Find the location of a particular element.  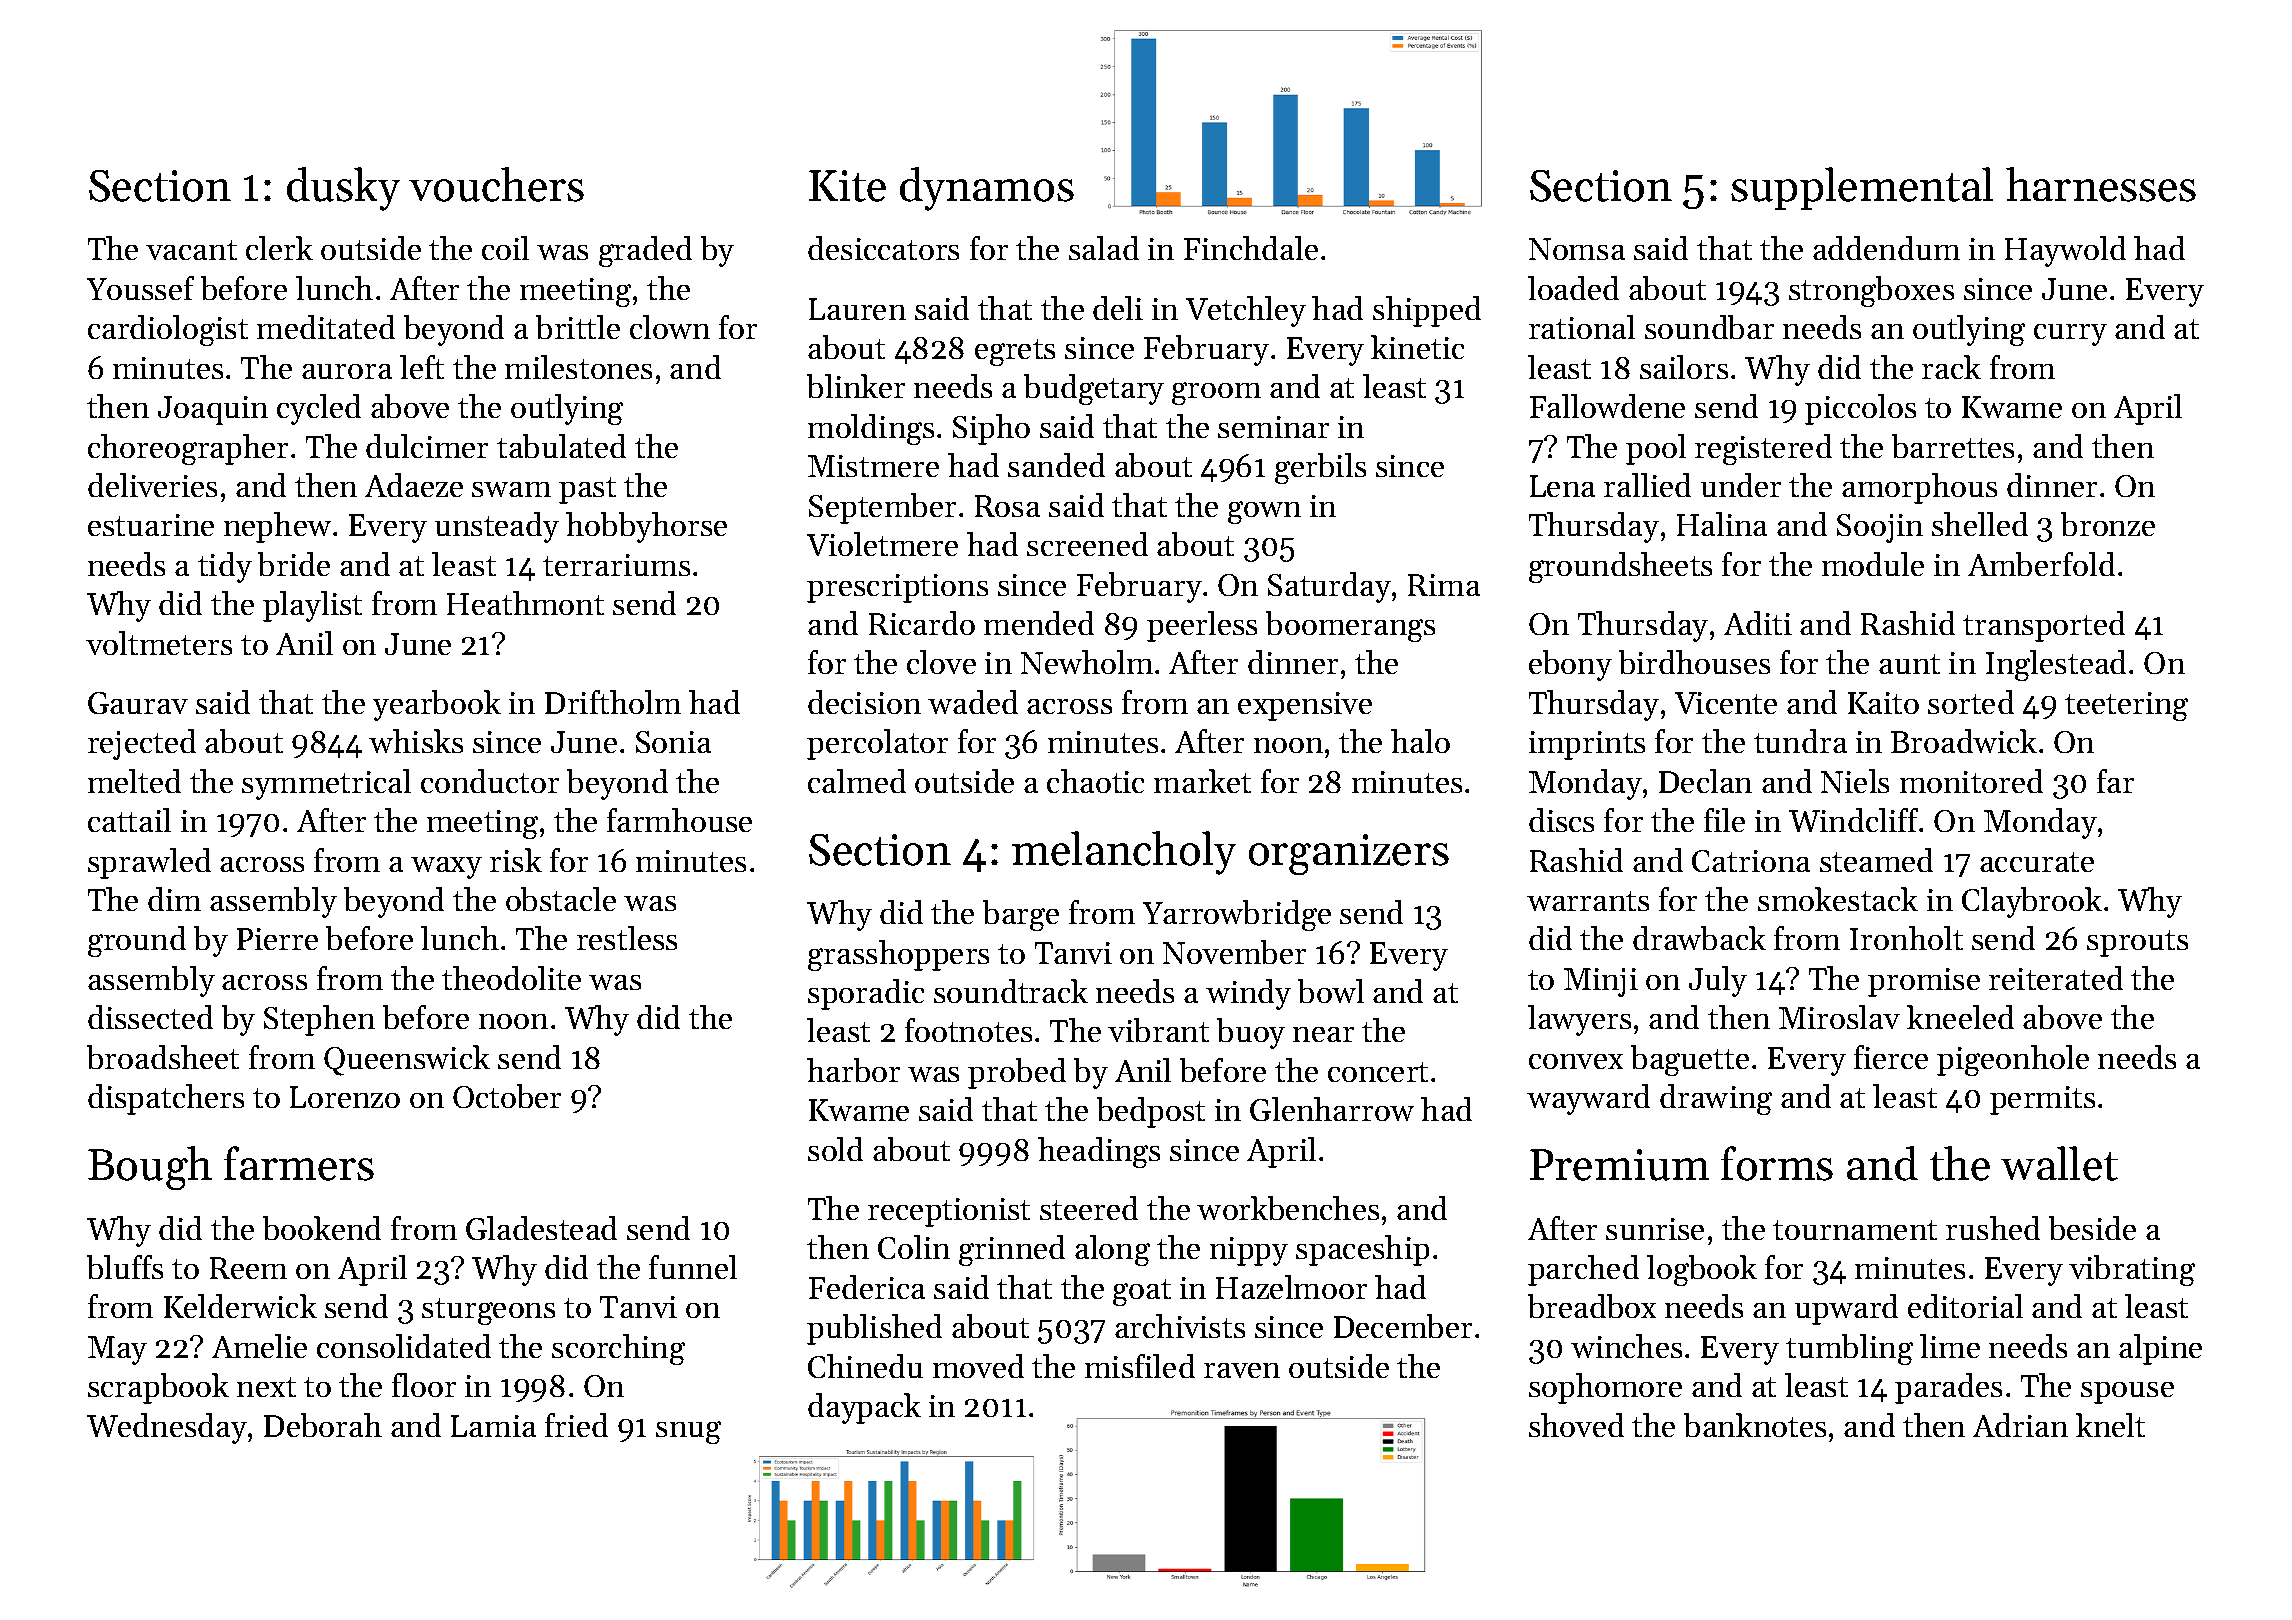

Gladestead is located at coordinates (541, 1228).
